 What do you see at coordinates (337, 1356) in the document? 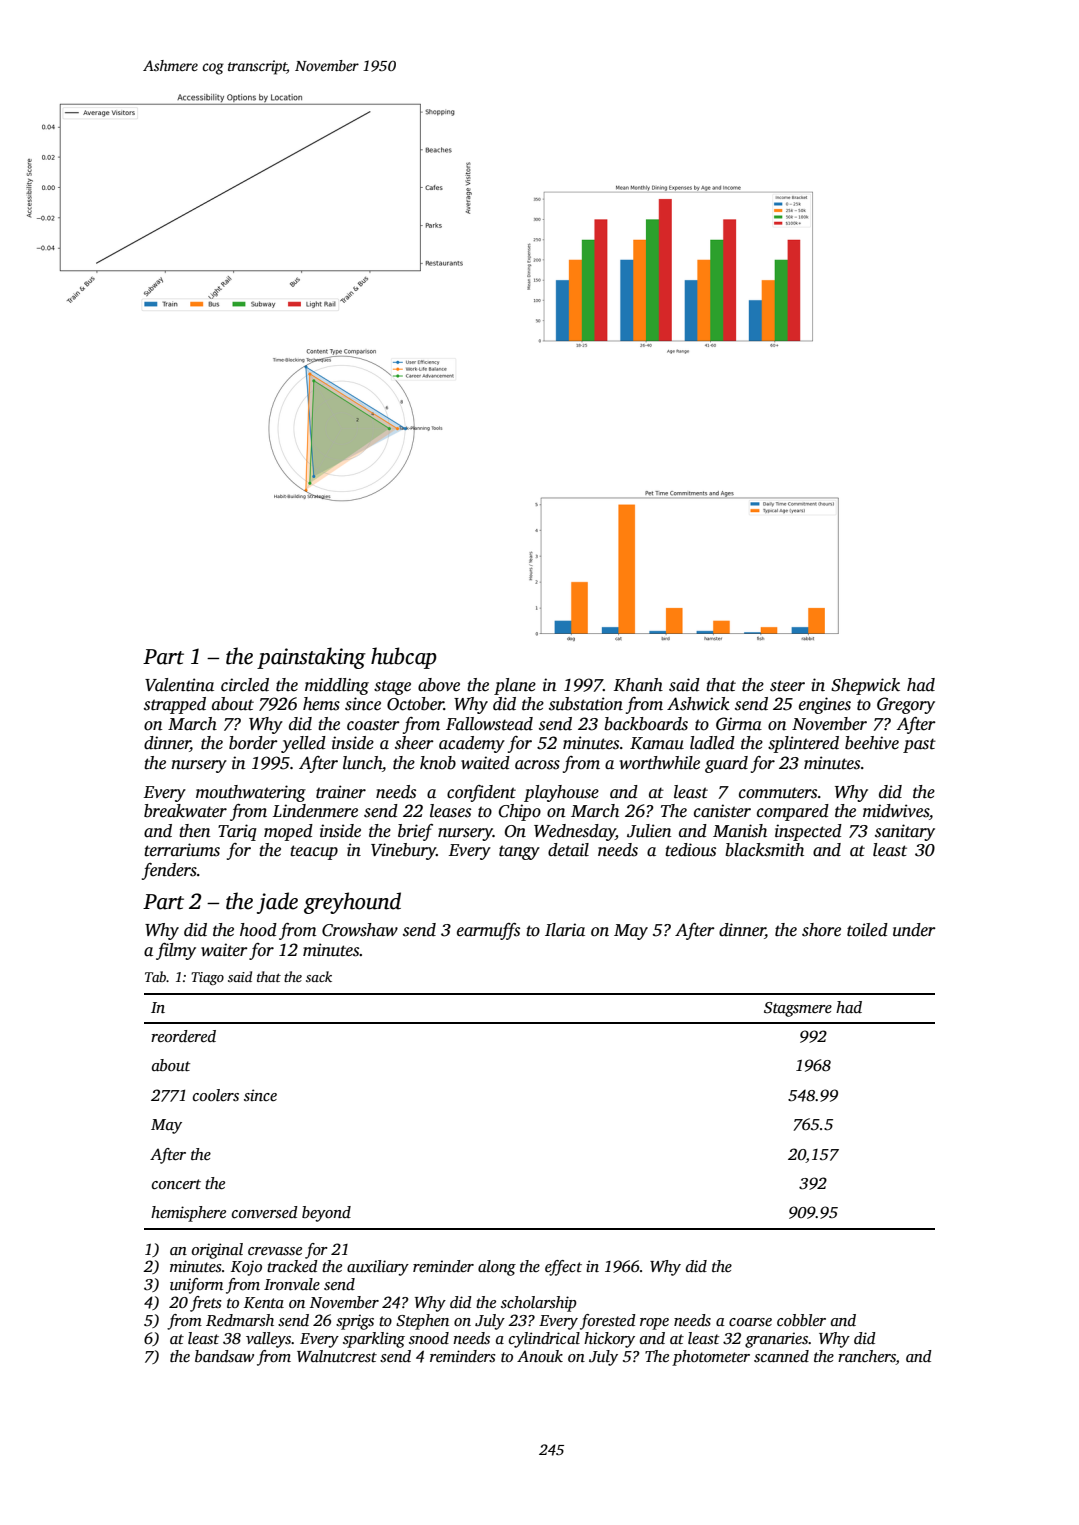
I see `Walnutcrest` at bounding box center [337, 1356].
